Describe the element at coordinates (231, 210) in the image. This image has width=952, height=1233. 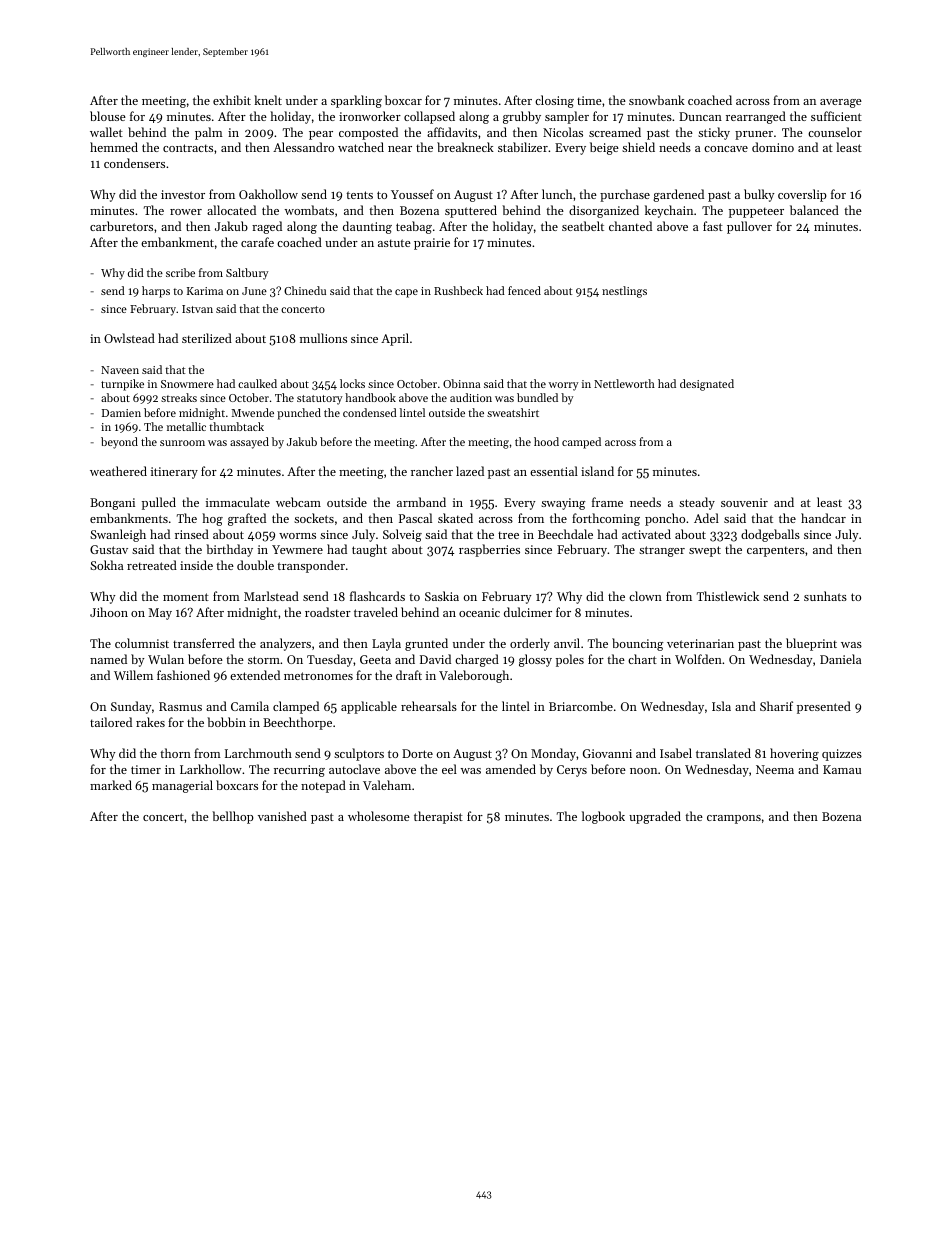
I see `allocated` at that location.
